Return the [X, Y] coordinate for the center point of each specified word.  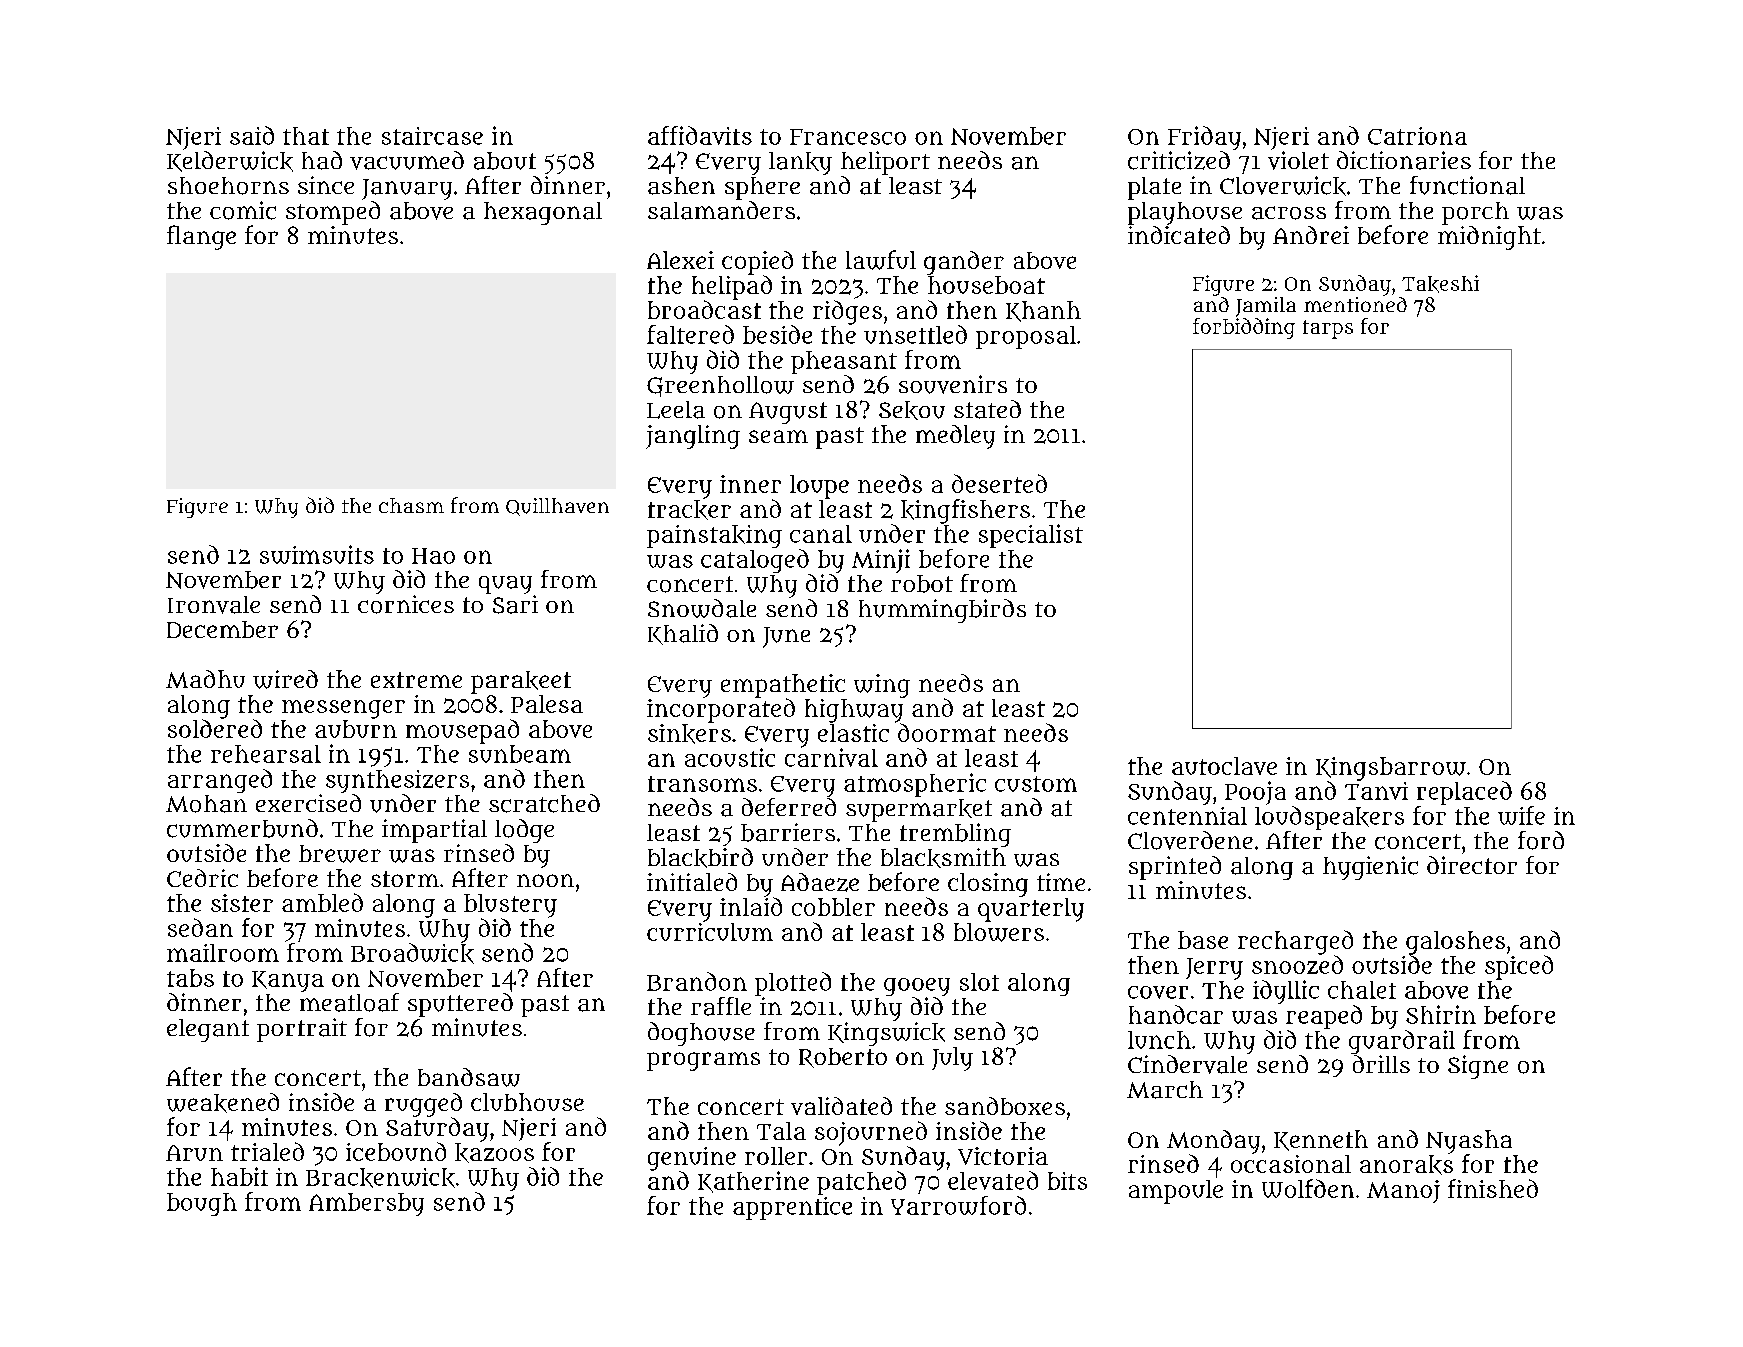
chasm [411, 505]
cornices [406, 604]
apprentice [792, 1208]
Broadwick [412, 953]
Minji [881, 561]
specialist [1031, 536]
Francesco [848, 137]
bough [202, 1204]
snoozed [1297, 964]
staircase [432, 136]
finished [1493, 1188]
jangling [693, 437]
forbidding [1244, 328]
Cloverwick [1283, 186]
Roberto [843, 1058]
